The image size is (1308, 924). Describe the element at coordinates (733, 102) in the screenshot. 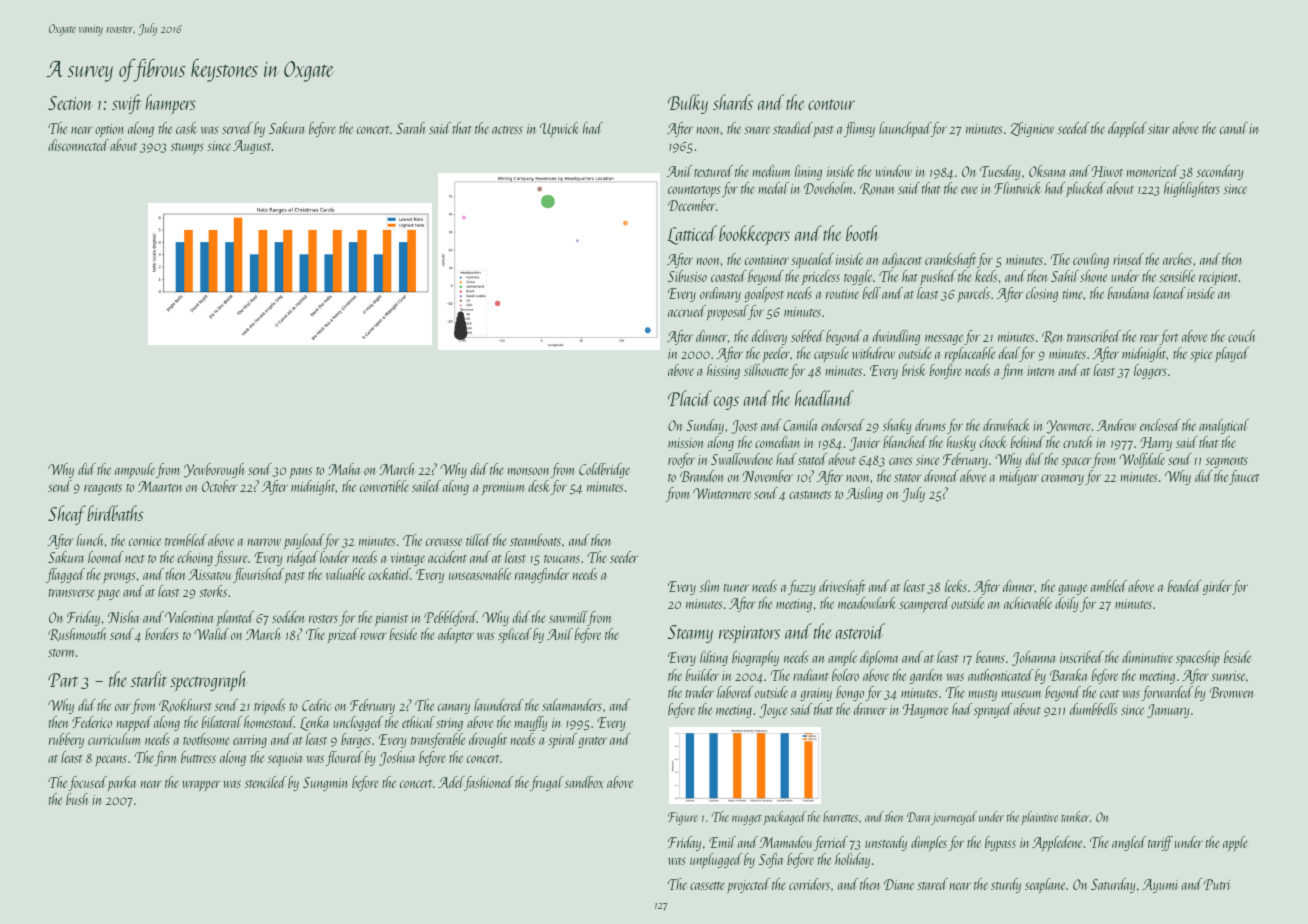

I see `shards` at that location.
